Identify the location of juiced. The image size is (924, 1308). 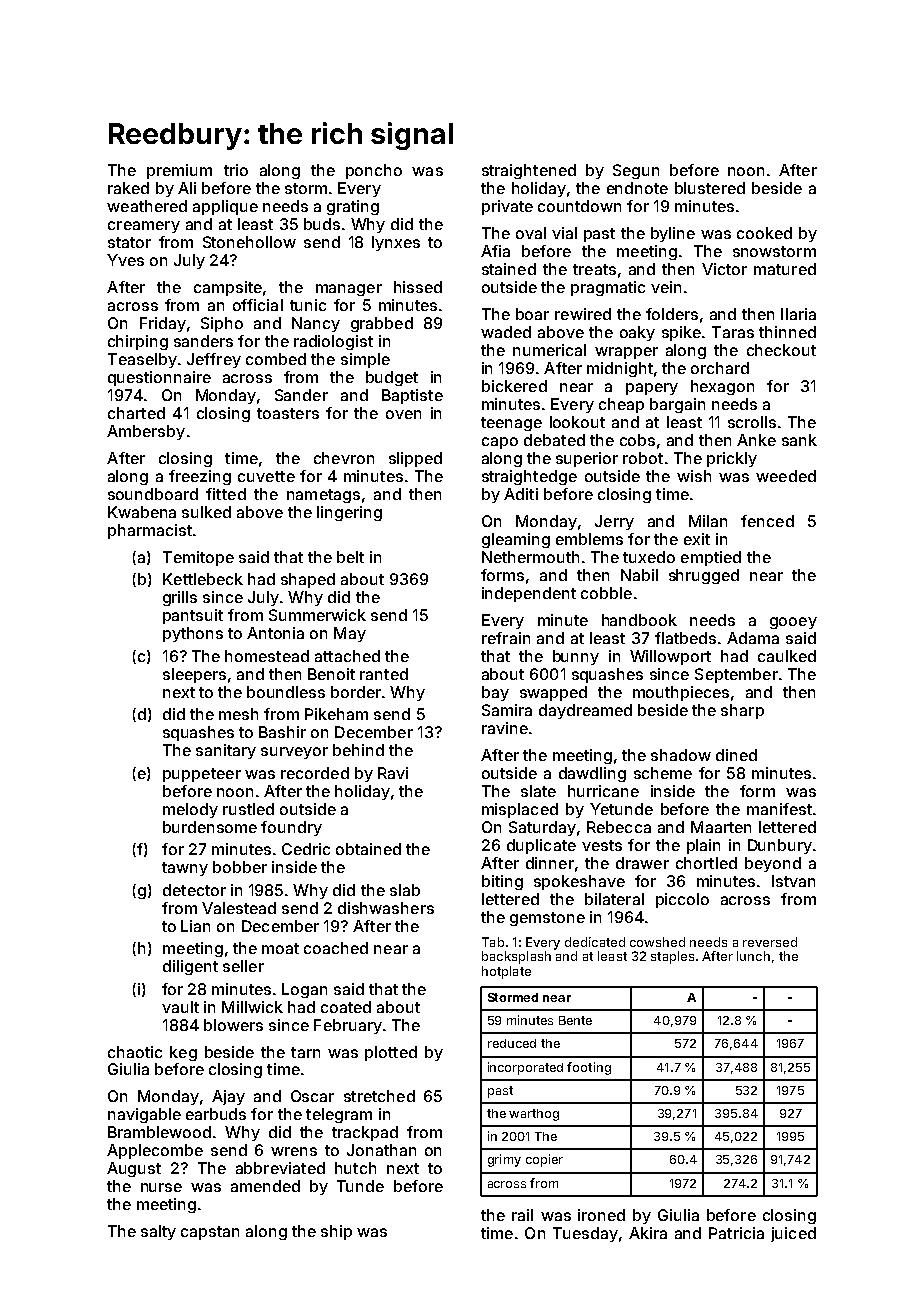
(793, 1234).
